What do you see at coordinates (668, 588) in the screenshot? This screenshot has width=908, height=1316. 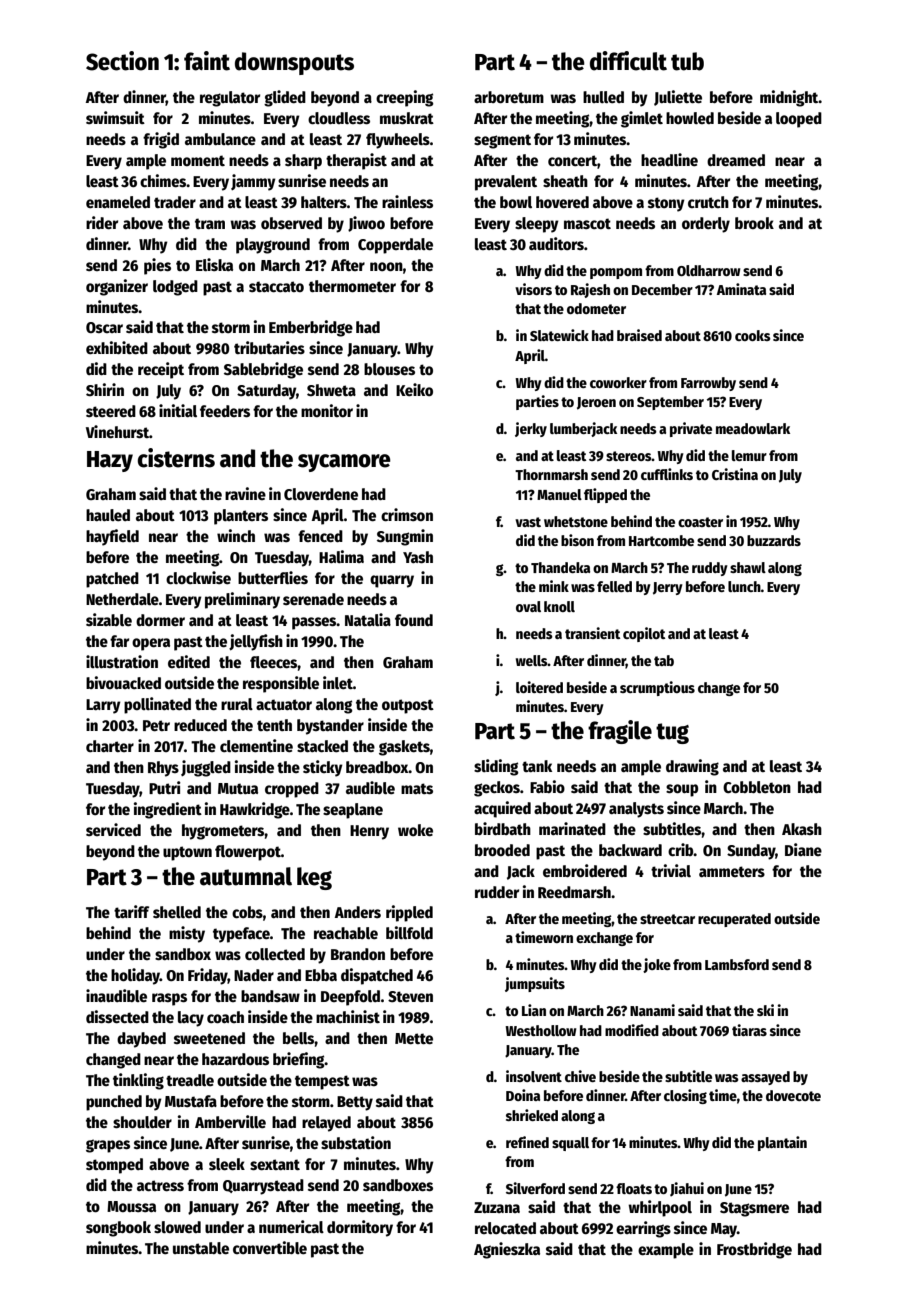 I see `Jerry` at bounding box center [668, 588].
